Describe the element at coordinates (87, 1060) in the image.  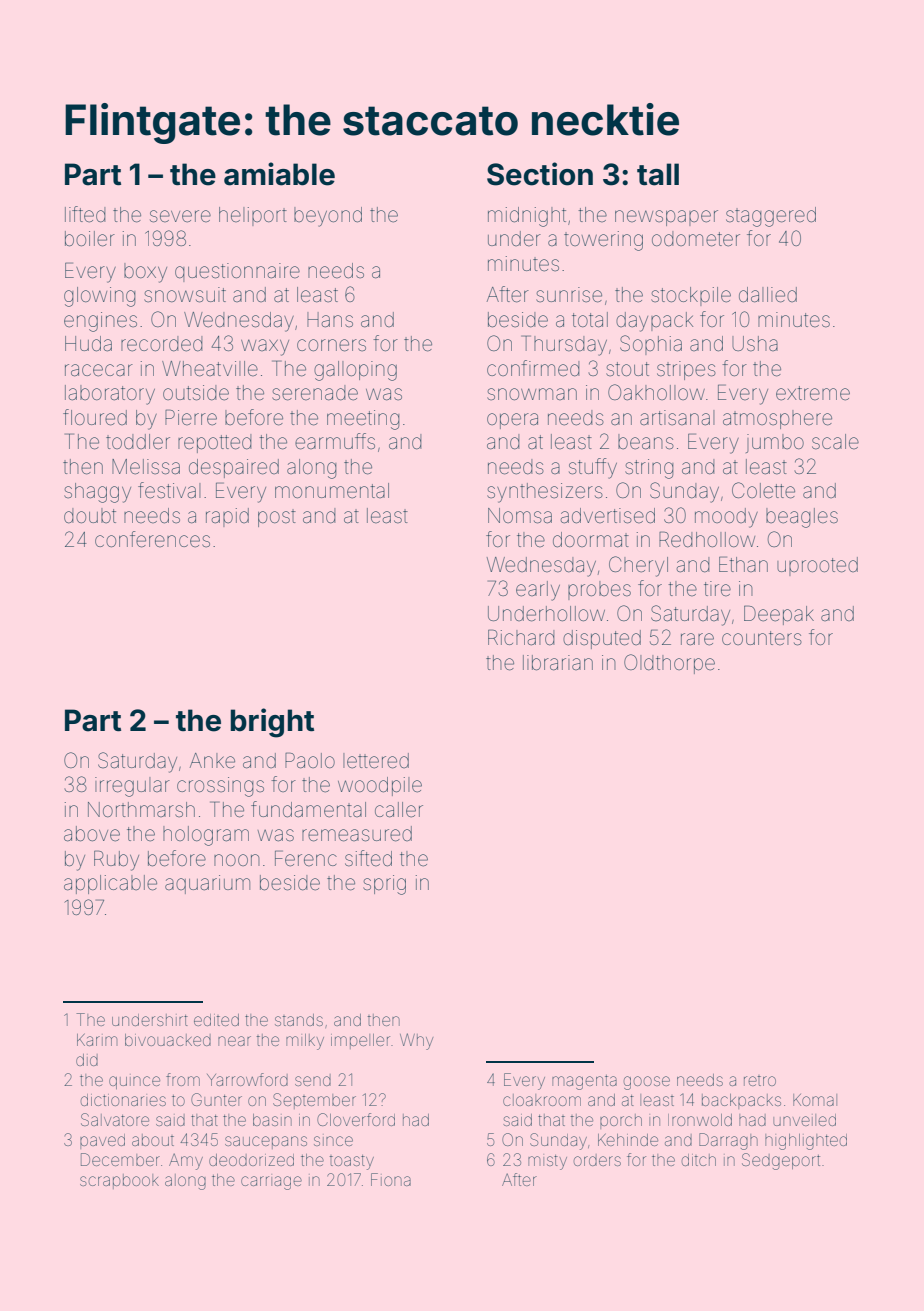
I see `did` at that location.
